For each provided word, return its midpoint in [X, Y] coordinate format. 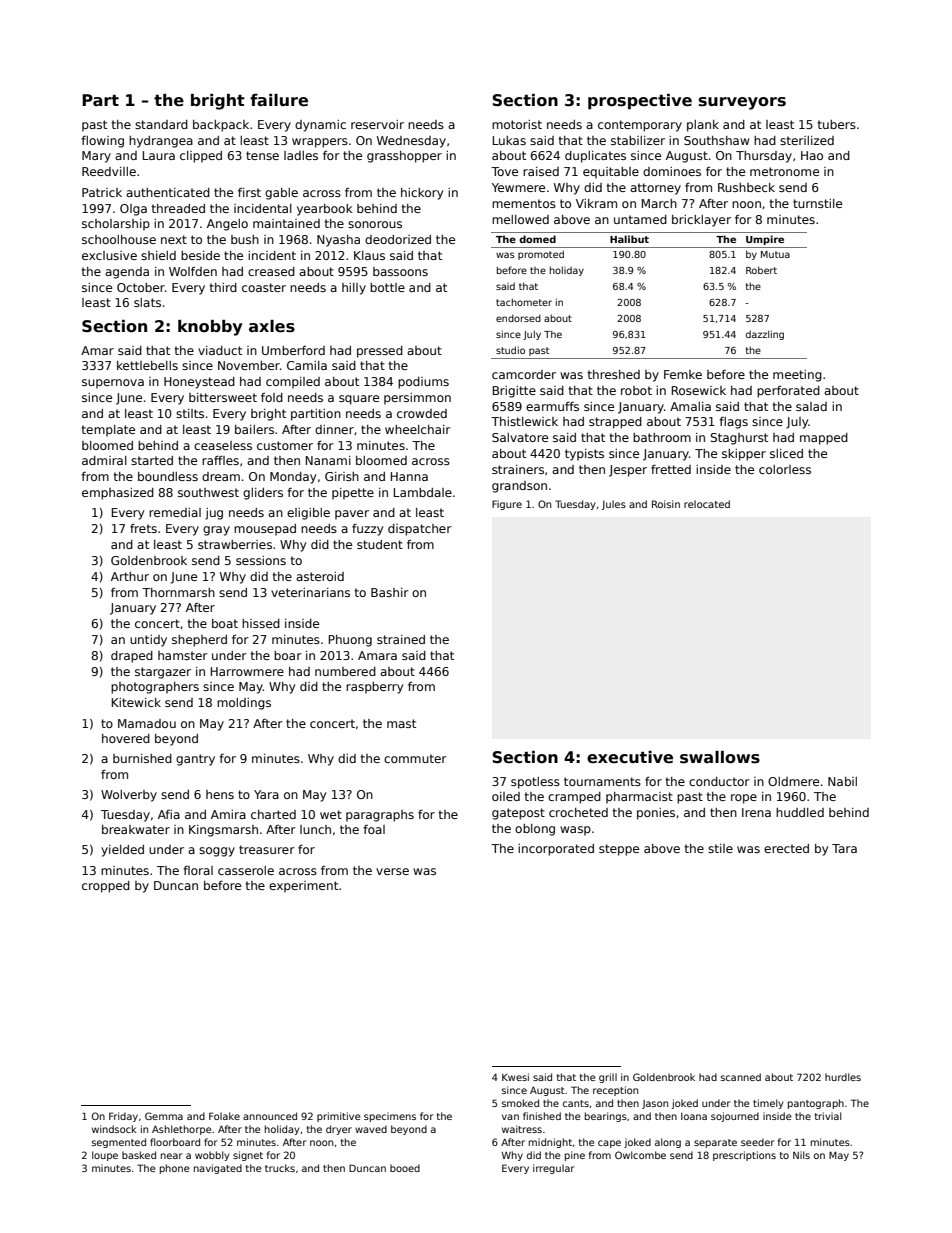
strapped [615, 423]
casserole [246, 870]
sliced [786, 453]
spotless [535, 783]
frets [143, 528]
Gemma [164, 1116]
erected [786, 848]
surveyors [742, 103]
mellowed [520, 219]
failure [279, 100]
